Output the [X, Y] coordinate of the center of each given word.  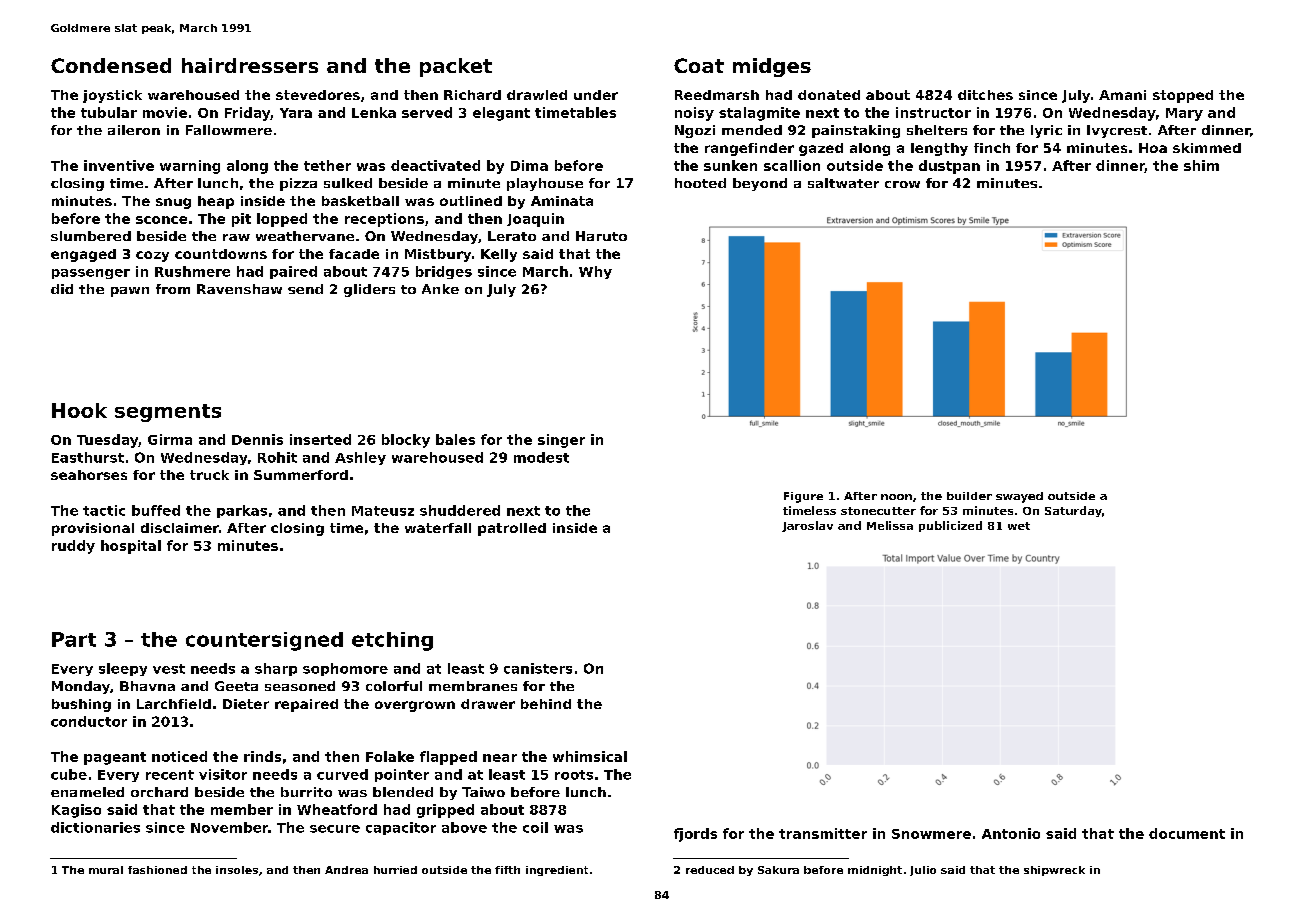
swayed [1019, 497]
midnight [875, 871]
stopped [1183, 96]
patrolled [512, 529]
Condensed [111, 65]
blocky [406, 441]
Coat [699, 65]
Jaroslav [807, 526]
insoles [237, 870]
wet [1019, 526]
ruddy [73, 547]
